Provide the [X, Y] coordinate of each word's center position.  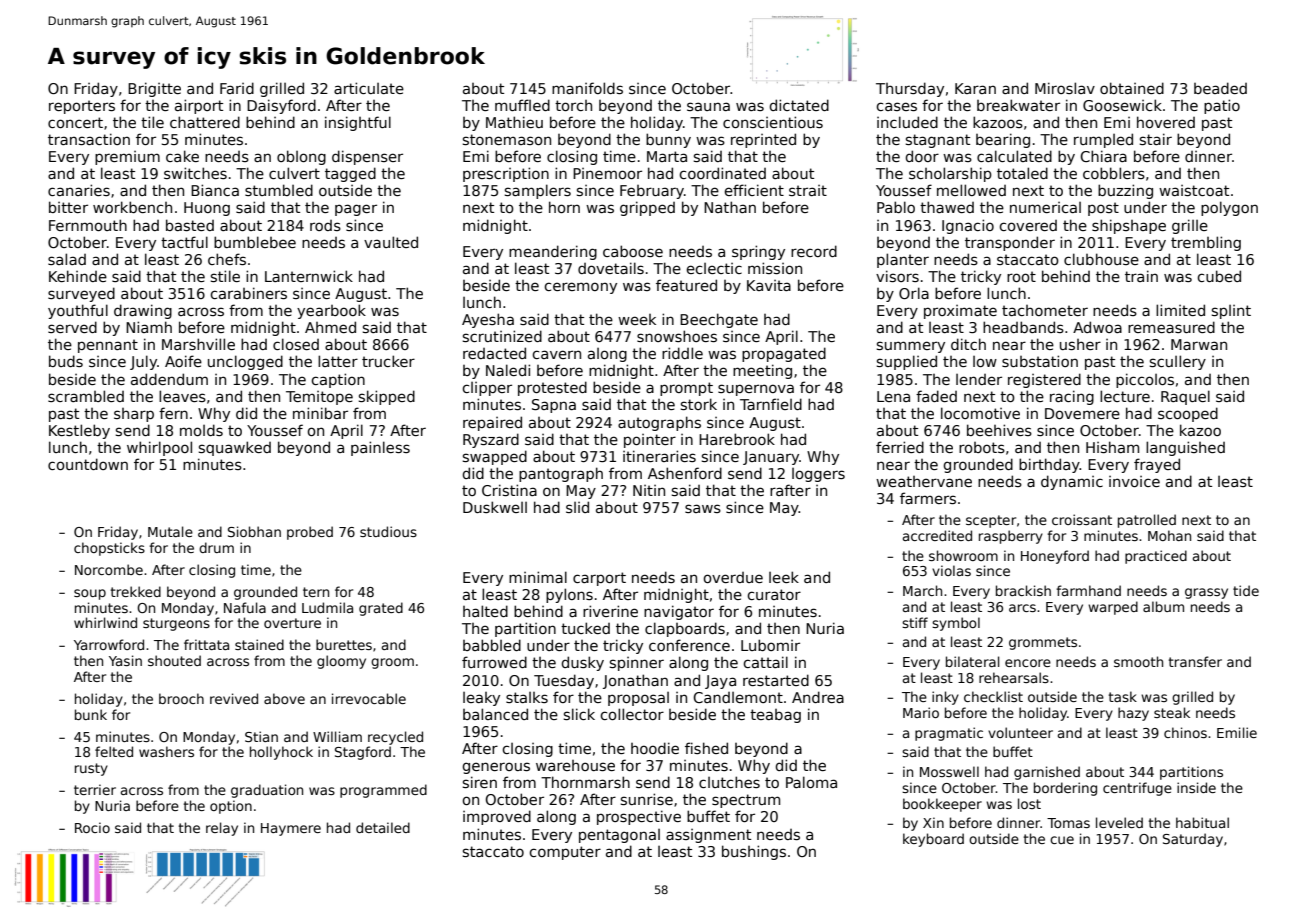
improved [497, 817]
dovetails [611, 268]
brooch [181, 698]
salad [67, 259]
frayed [1157, 465]
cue [1062, 840]
